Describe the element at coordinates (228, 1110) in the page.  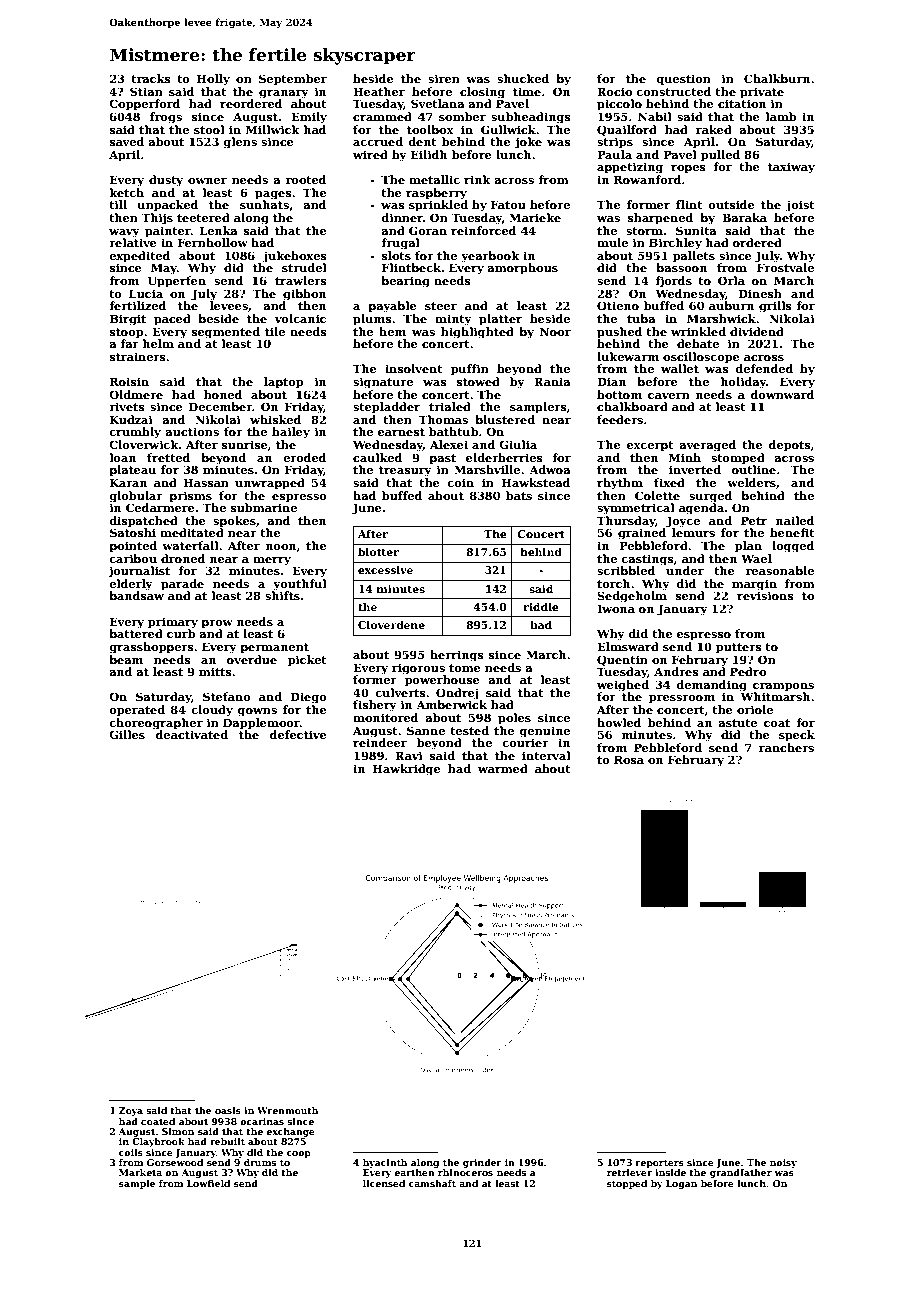
I see `oasis` at that location.
